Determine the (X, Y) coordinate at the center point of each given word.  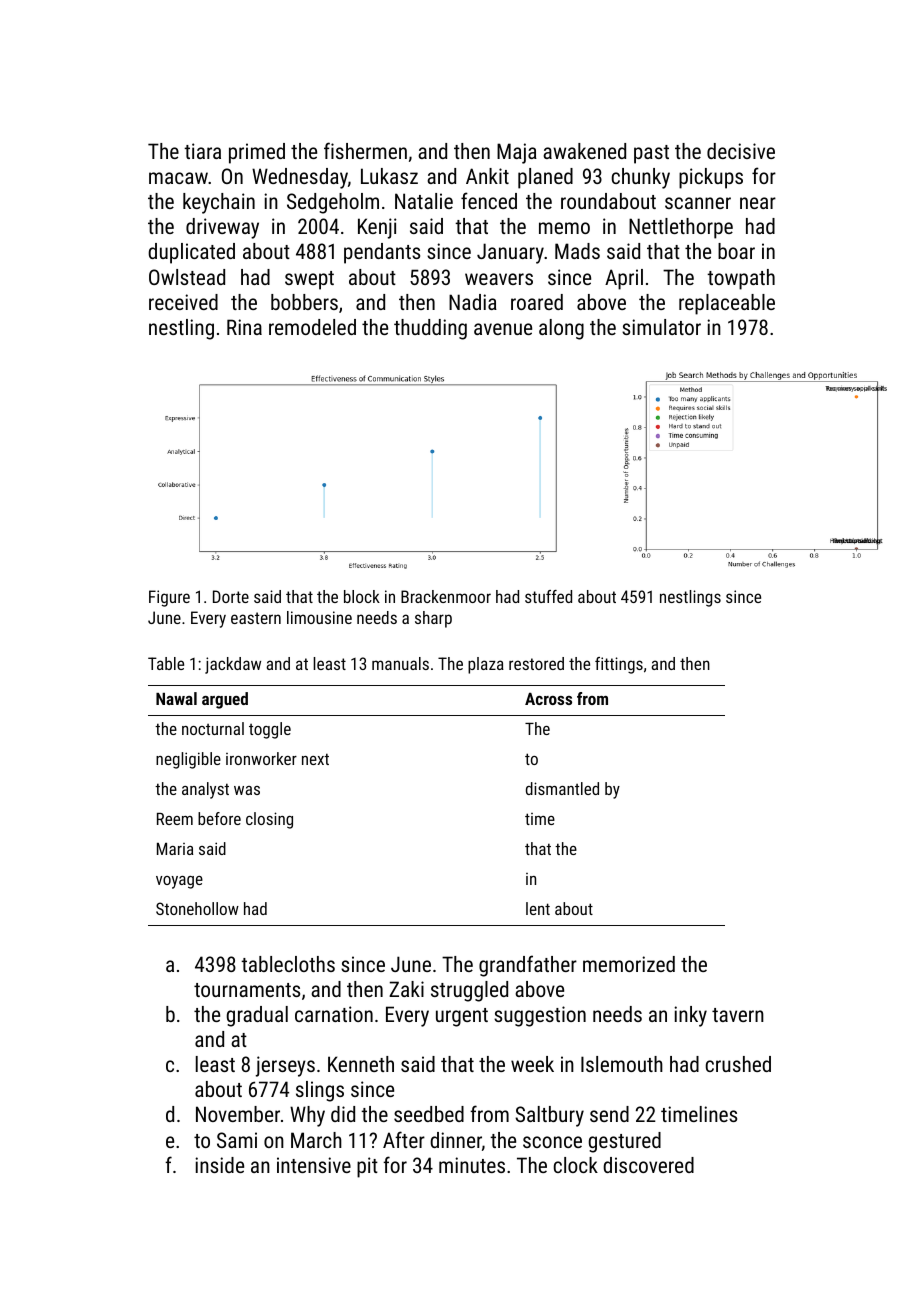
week (532, 1064)
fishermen (365, 150)
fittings (619, 665)
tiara (202, 151)
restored (536, 663)
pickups (711, 178)
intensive (314, 1165)
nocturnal (213, 728)
